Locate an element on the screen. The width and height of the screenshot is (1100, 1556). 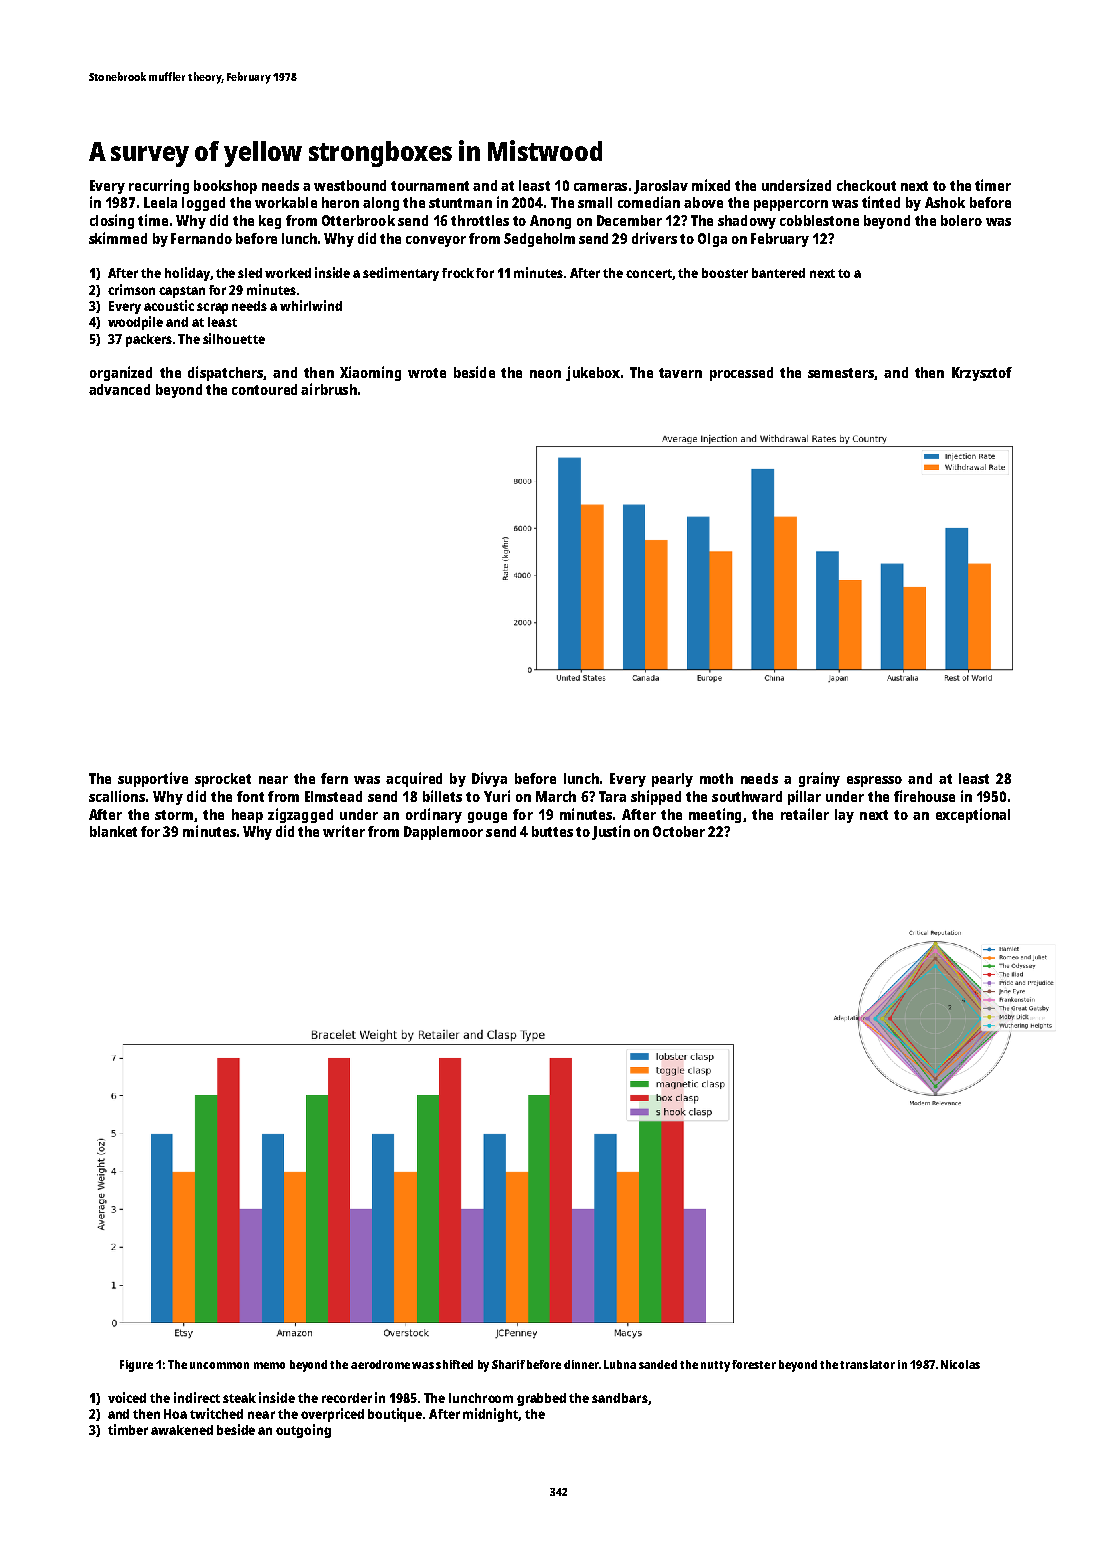
tavern is located at coordinates (680, 373).
